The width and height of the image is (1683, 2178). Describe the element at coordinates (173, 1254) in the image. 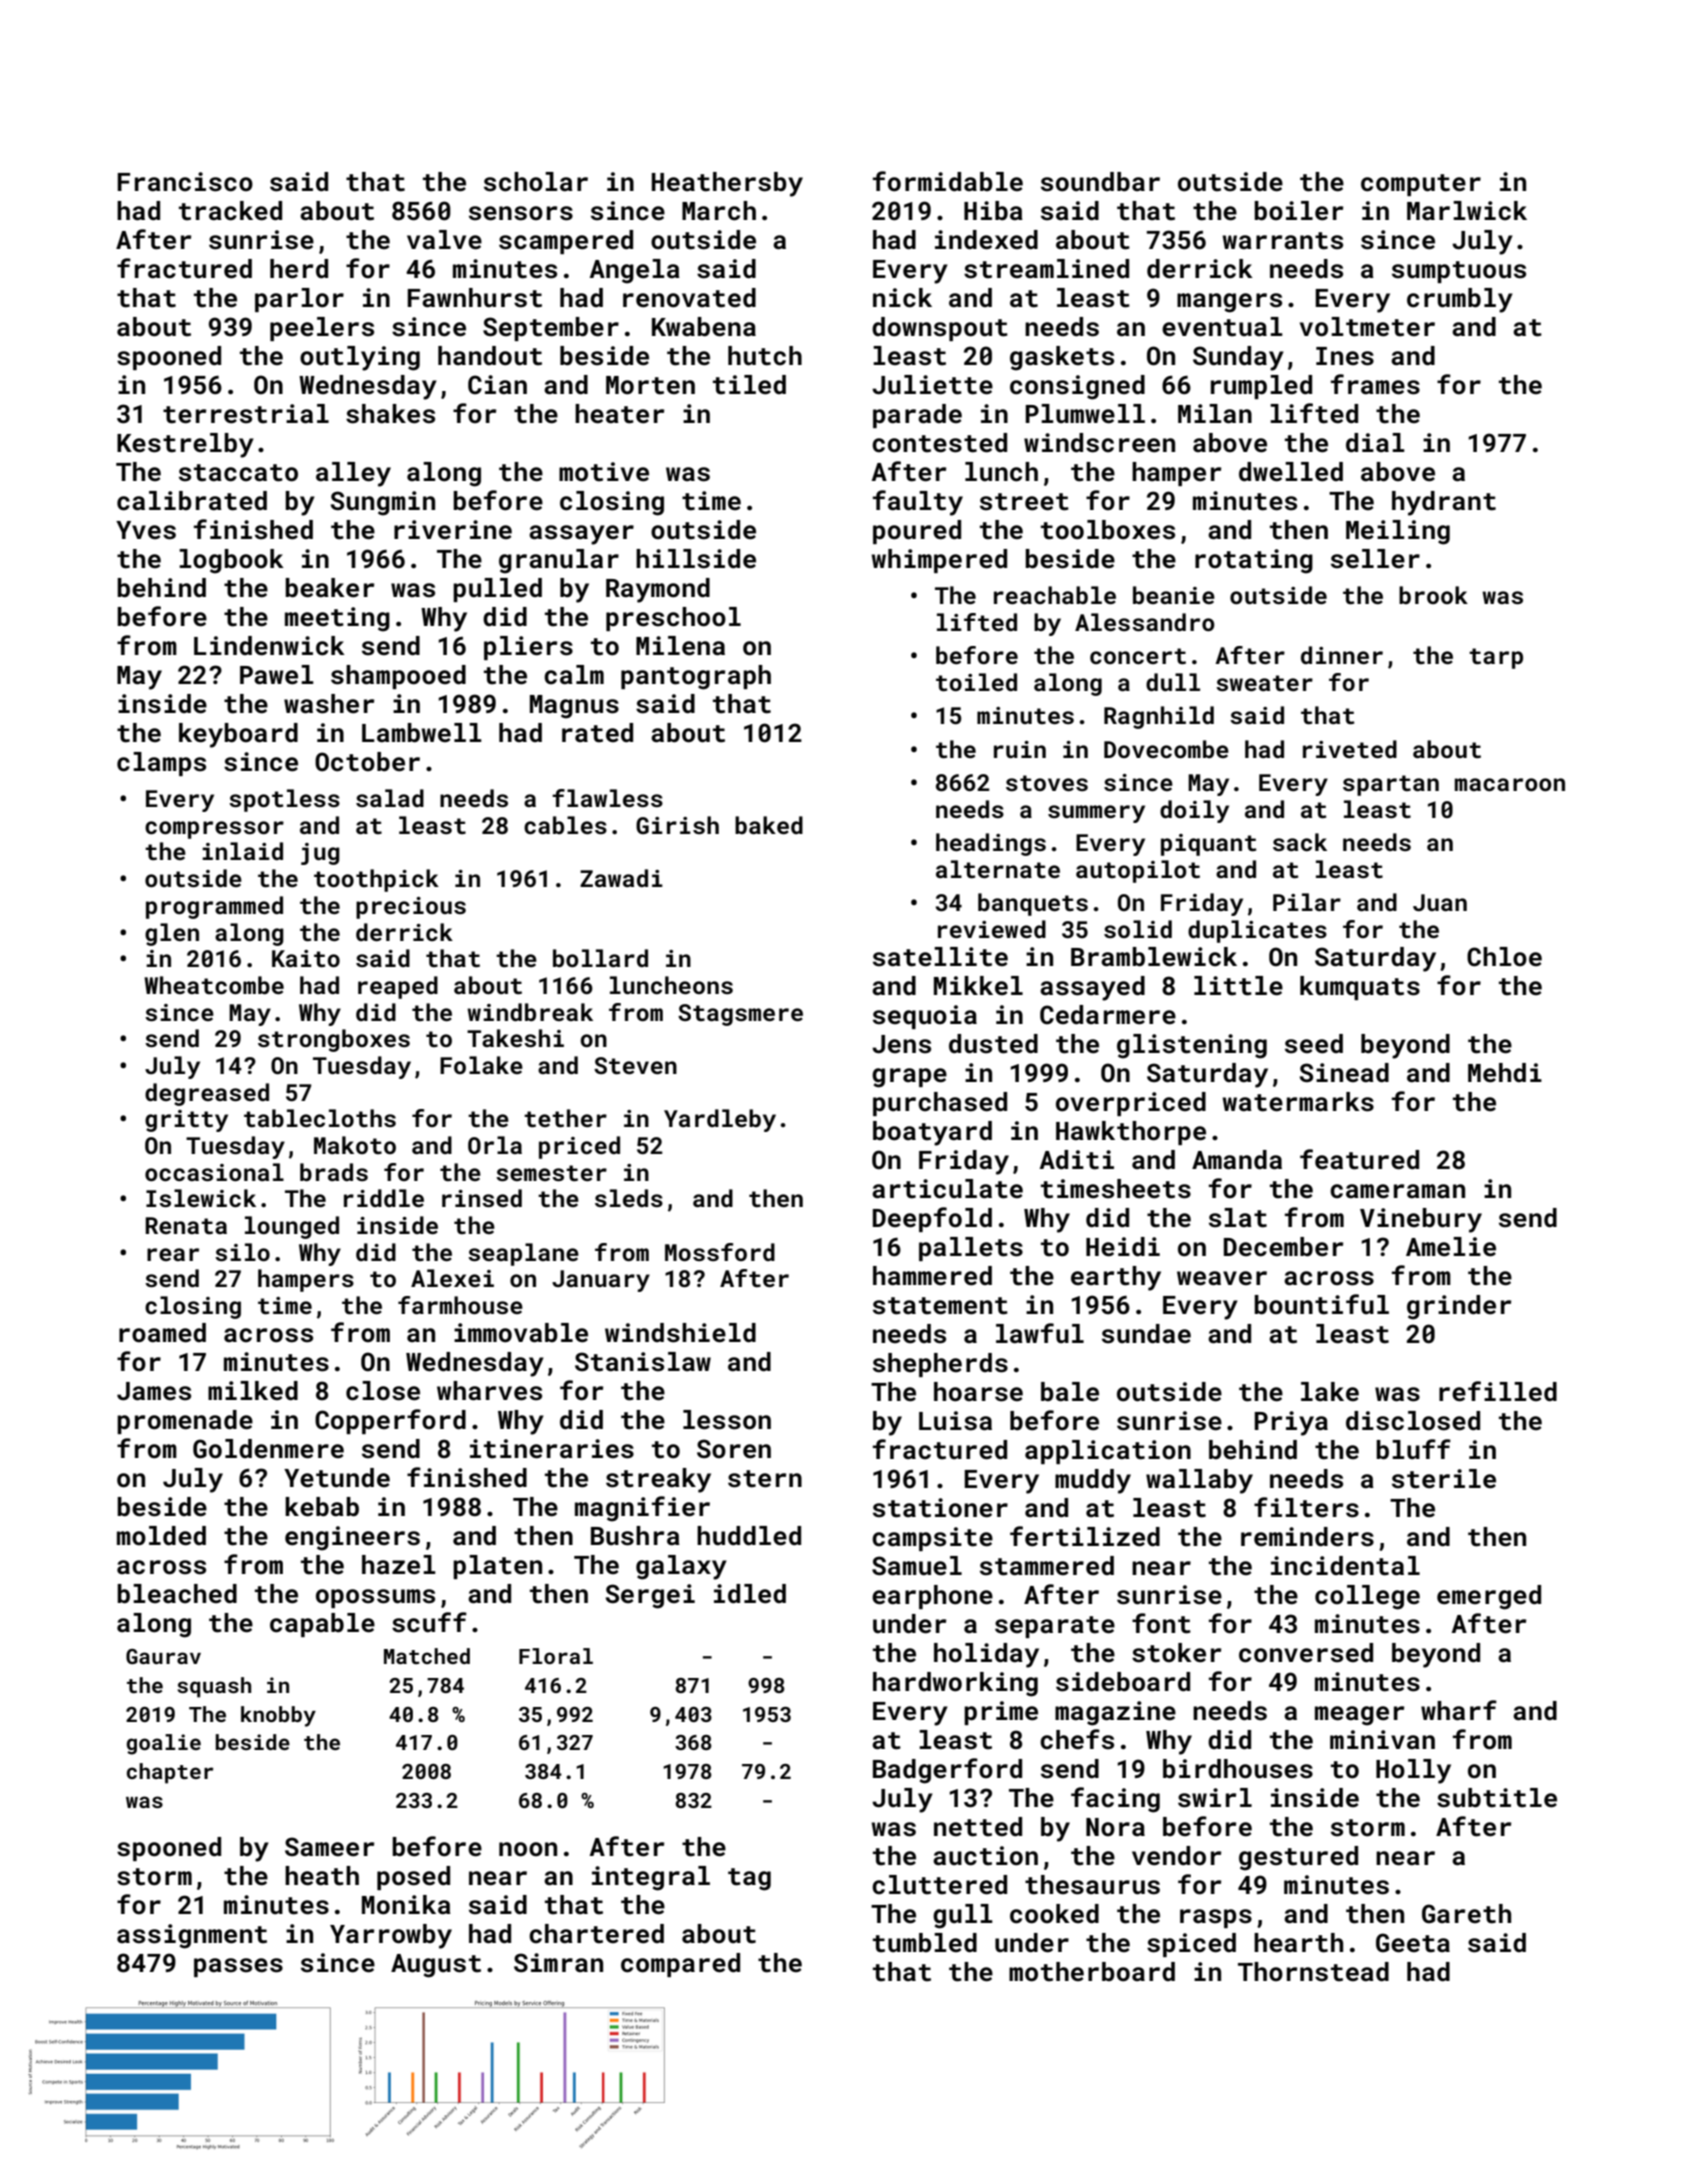

I see `rear` at that location.
